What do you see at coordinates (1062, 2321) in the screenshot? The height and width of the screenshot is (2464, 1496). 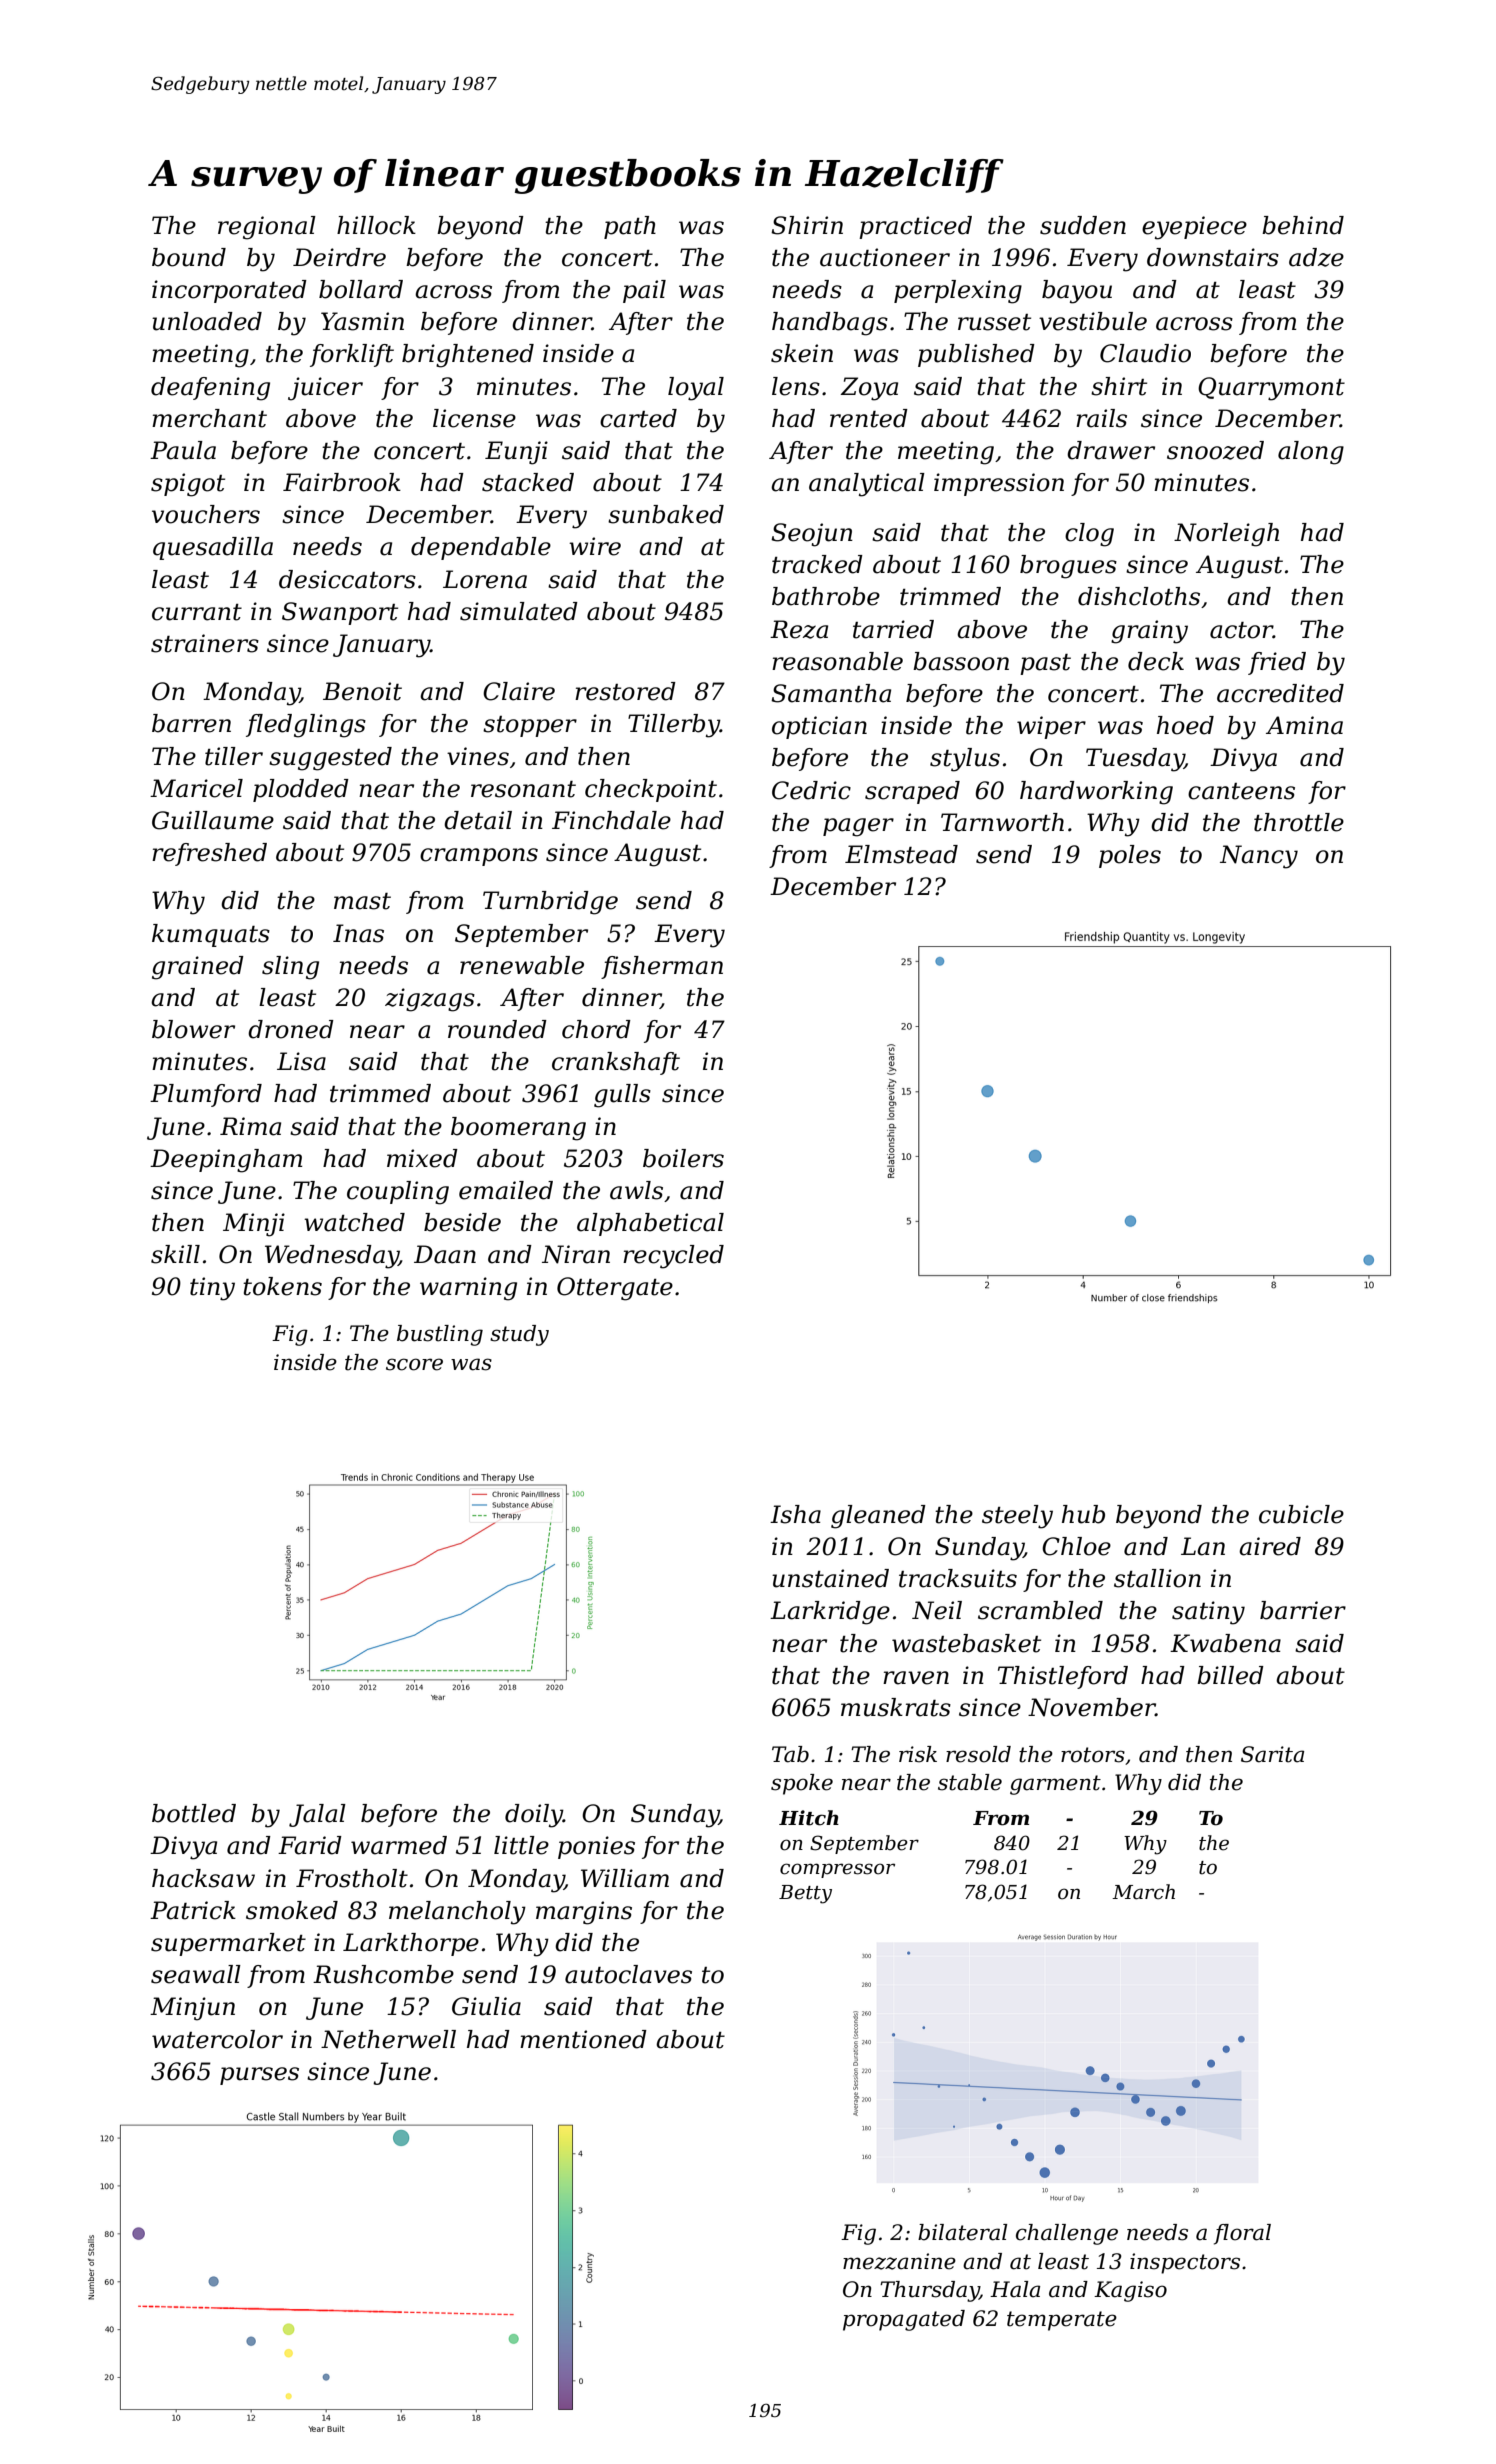 I see `temperate` at bounding box center [1062, 2321].
